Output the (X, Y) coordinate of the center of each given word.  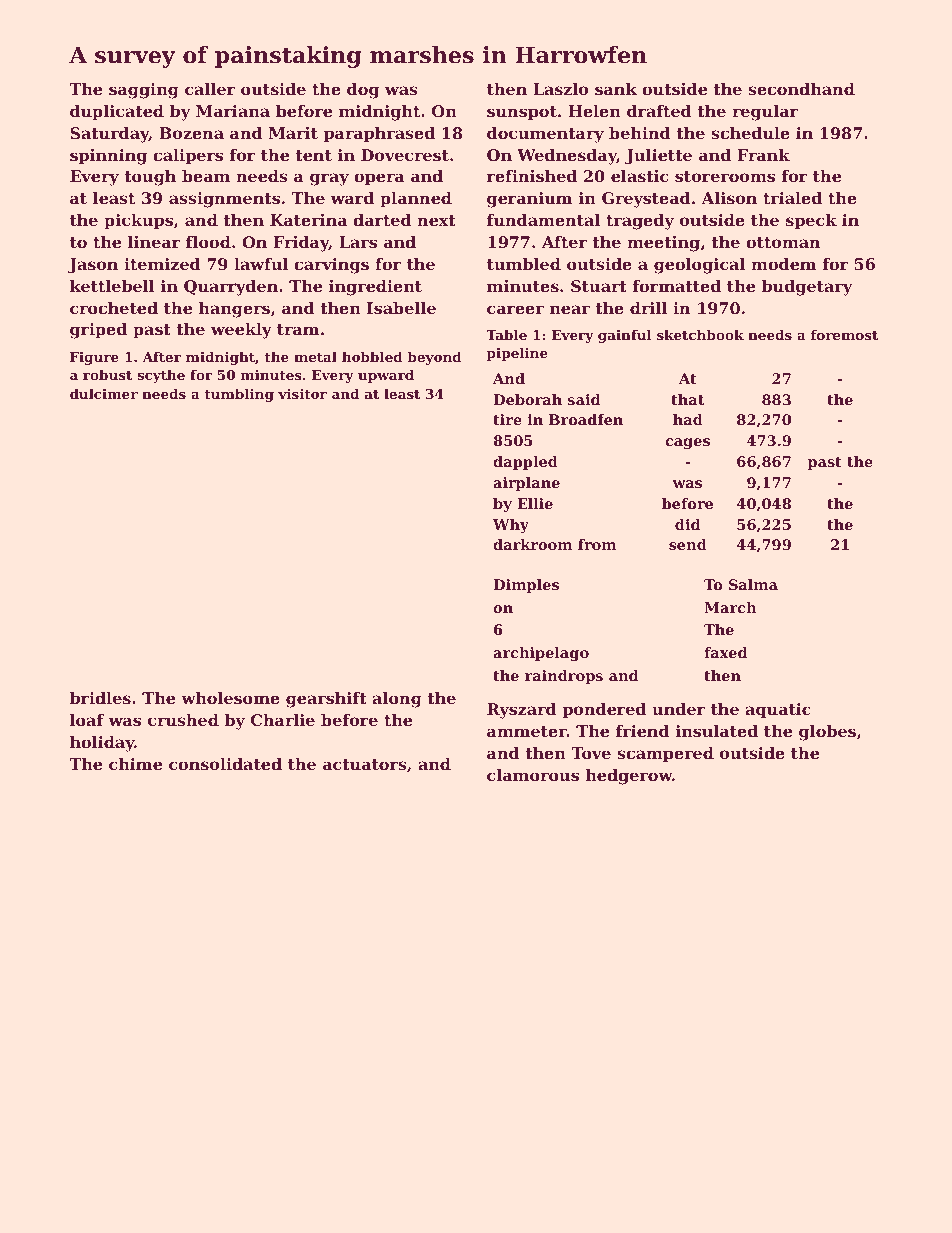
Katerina (308, 220)
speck (811, 222)
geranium (529, 200)
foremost (844, 334)
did (688, 524)
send (688, 544)
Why (511, 526)
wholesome (230, 698)
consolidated (225, 764)
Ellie (535, 503)
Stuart (599, 286)
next (436, 220)
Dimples (526, 586)
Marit (293, 133)
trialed (792, 198)
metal (315, 356)
